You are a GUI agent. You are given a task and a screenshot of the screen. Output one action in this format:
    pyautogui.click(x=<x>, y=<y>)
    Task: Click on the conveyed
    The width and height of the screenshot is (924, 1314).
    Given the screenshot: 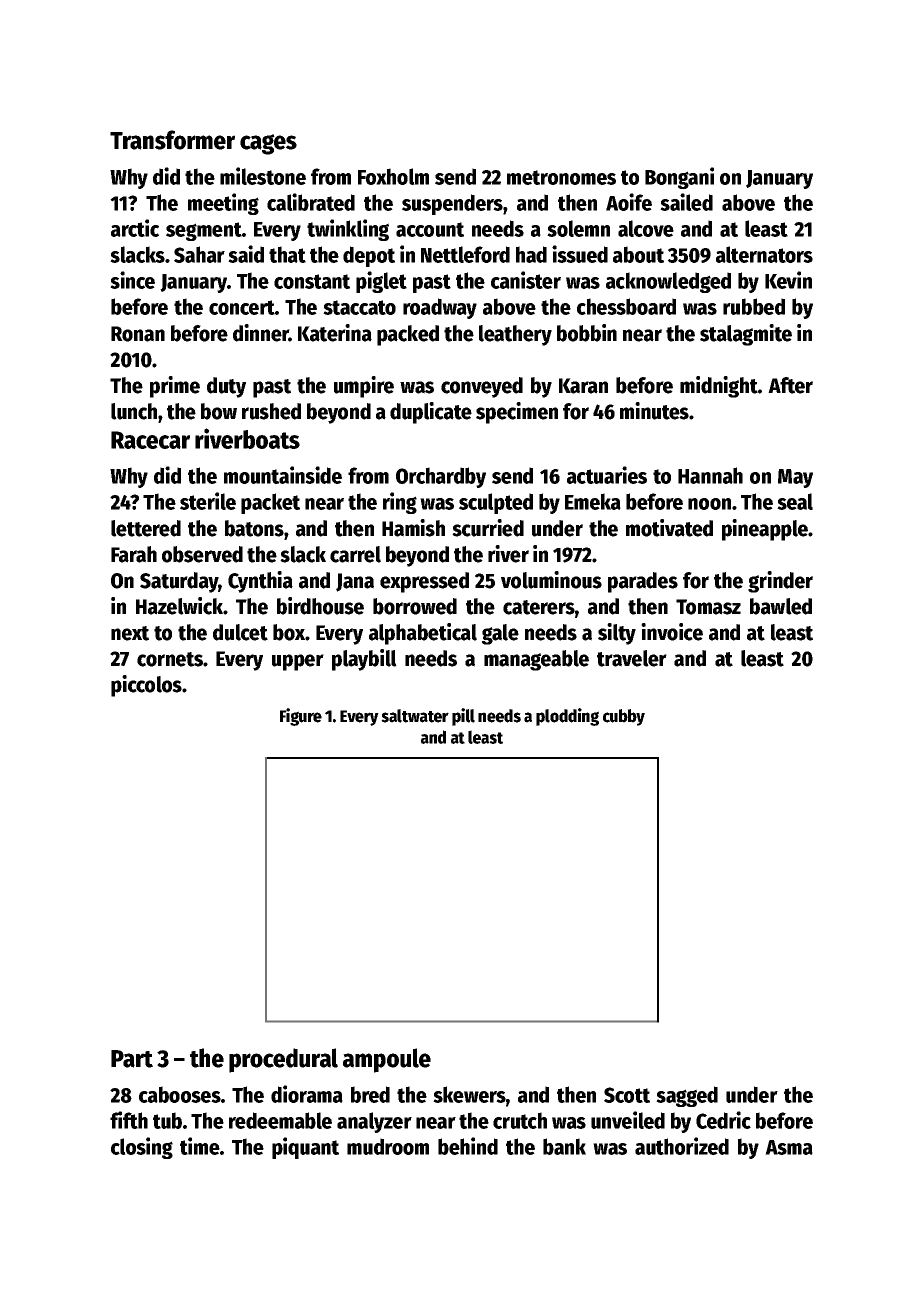 What is the action you would take?
    pyautogui.click(x=482, y=387)
